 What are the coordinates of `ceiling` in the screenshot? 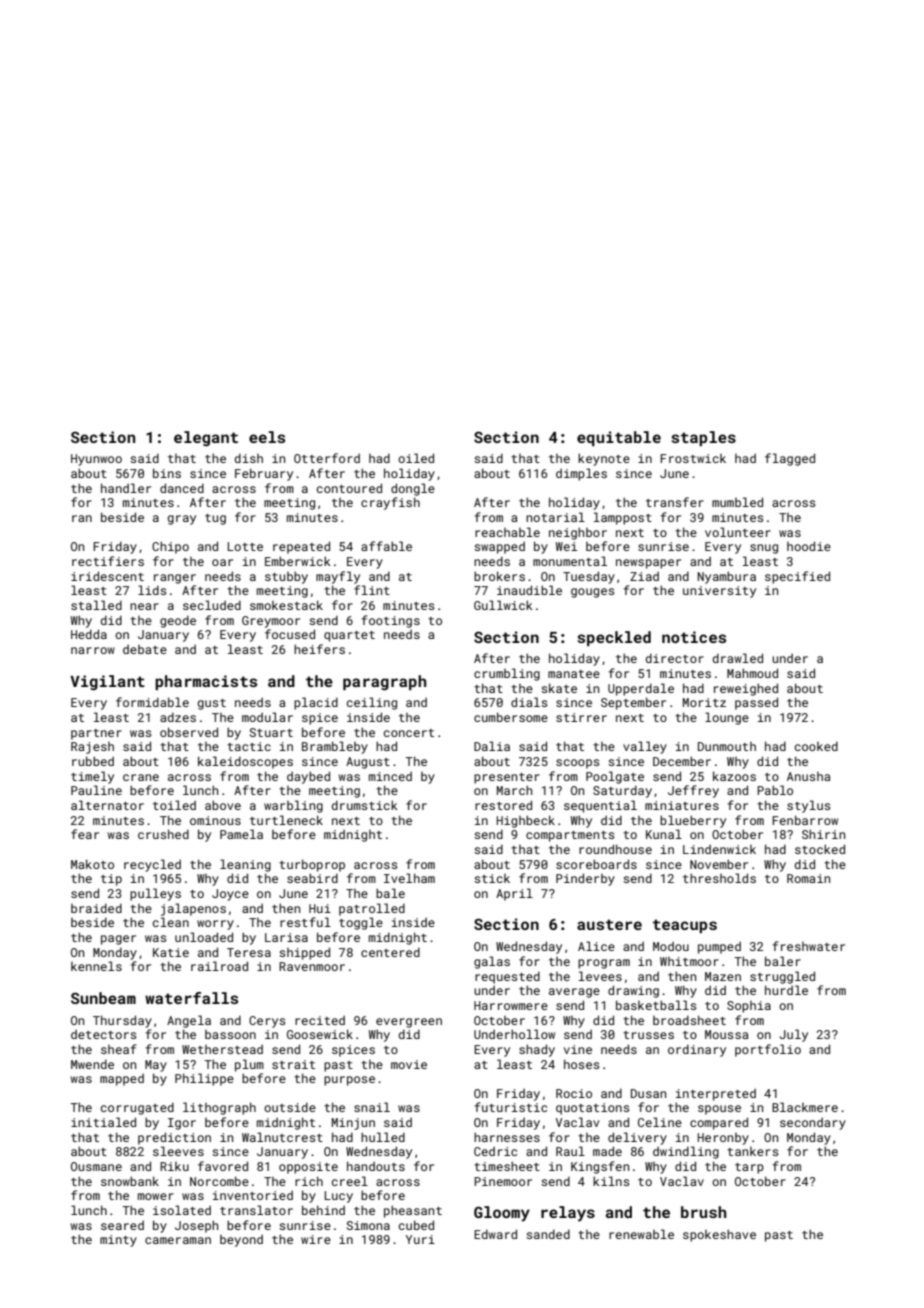 It's located at (372, 703).
